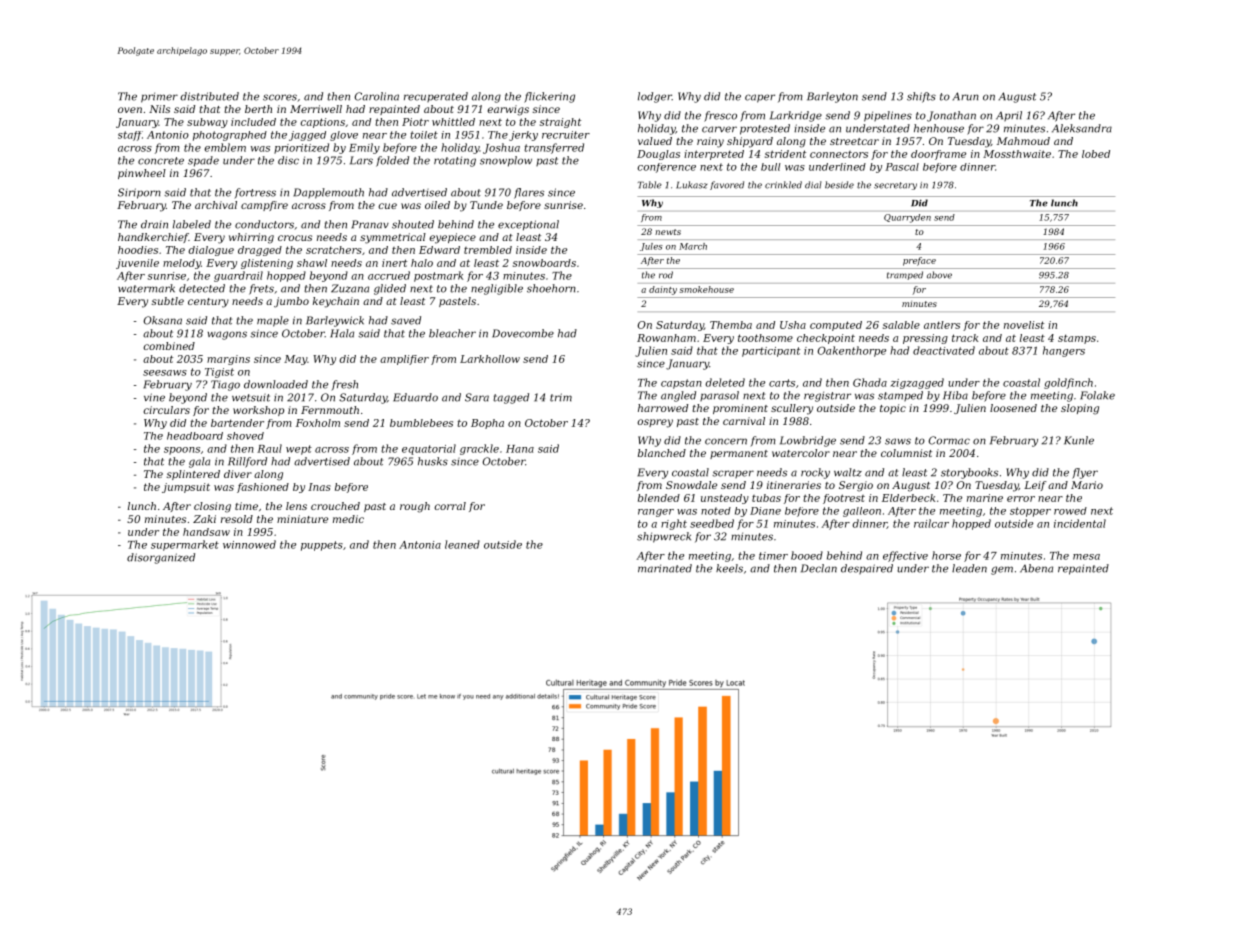  What do you see at coordinates (906, 453) in the screenshot?
I see `columnist` at bounding box center [906, 453].
